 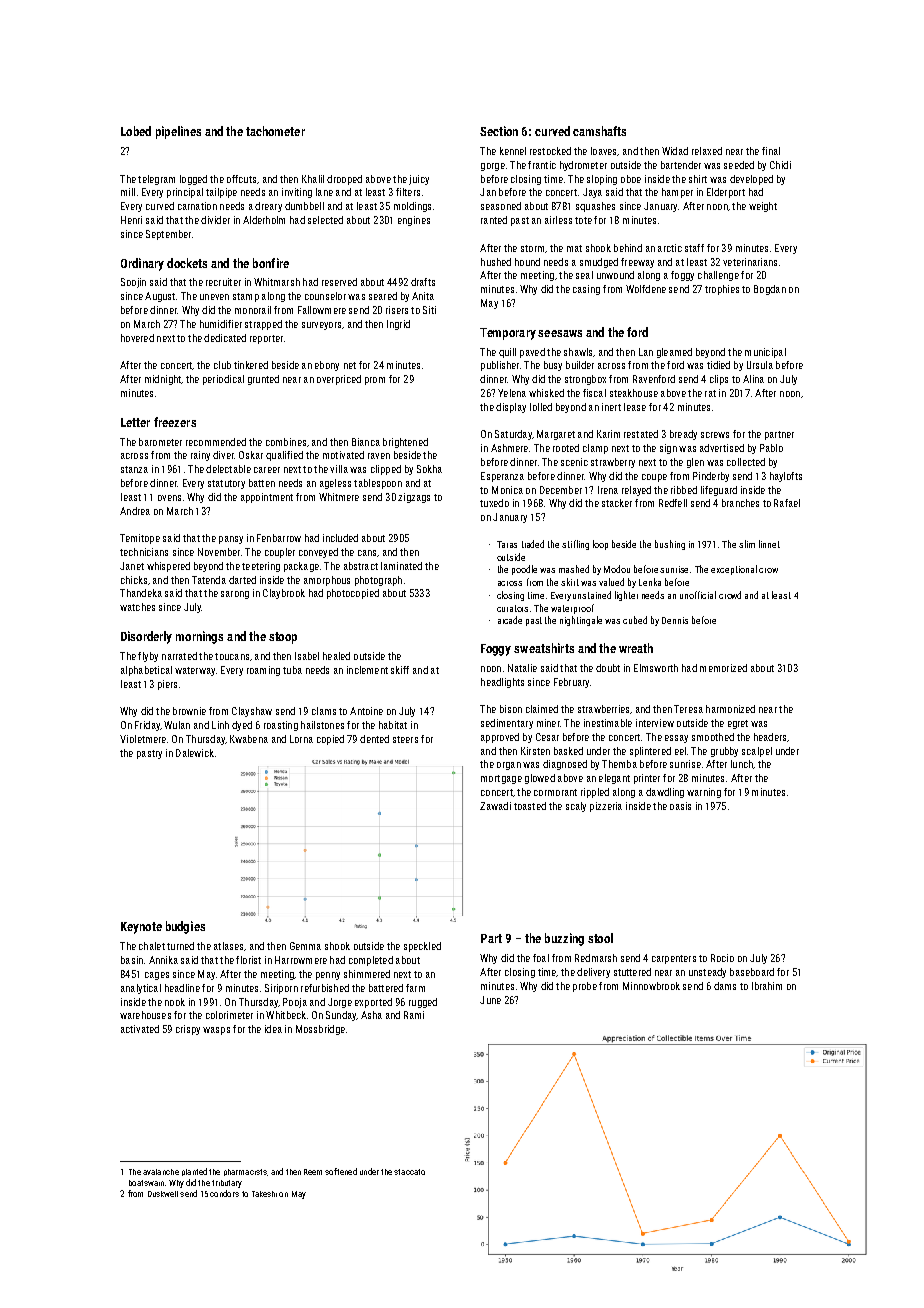 What do you see at coordinates (507, 544) in the screenshot?
I see `Taras` at bounding box center [507, 544].
